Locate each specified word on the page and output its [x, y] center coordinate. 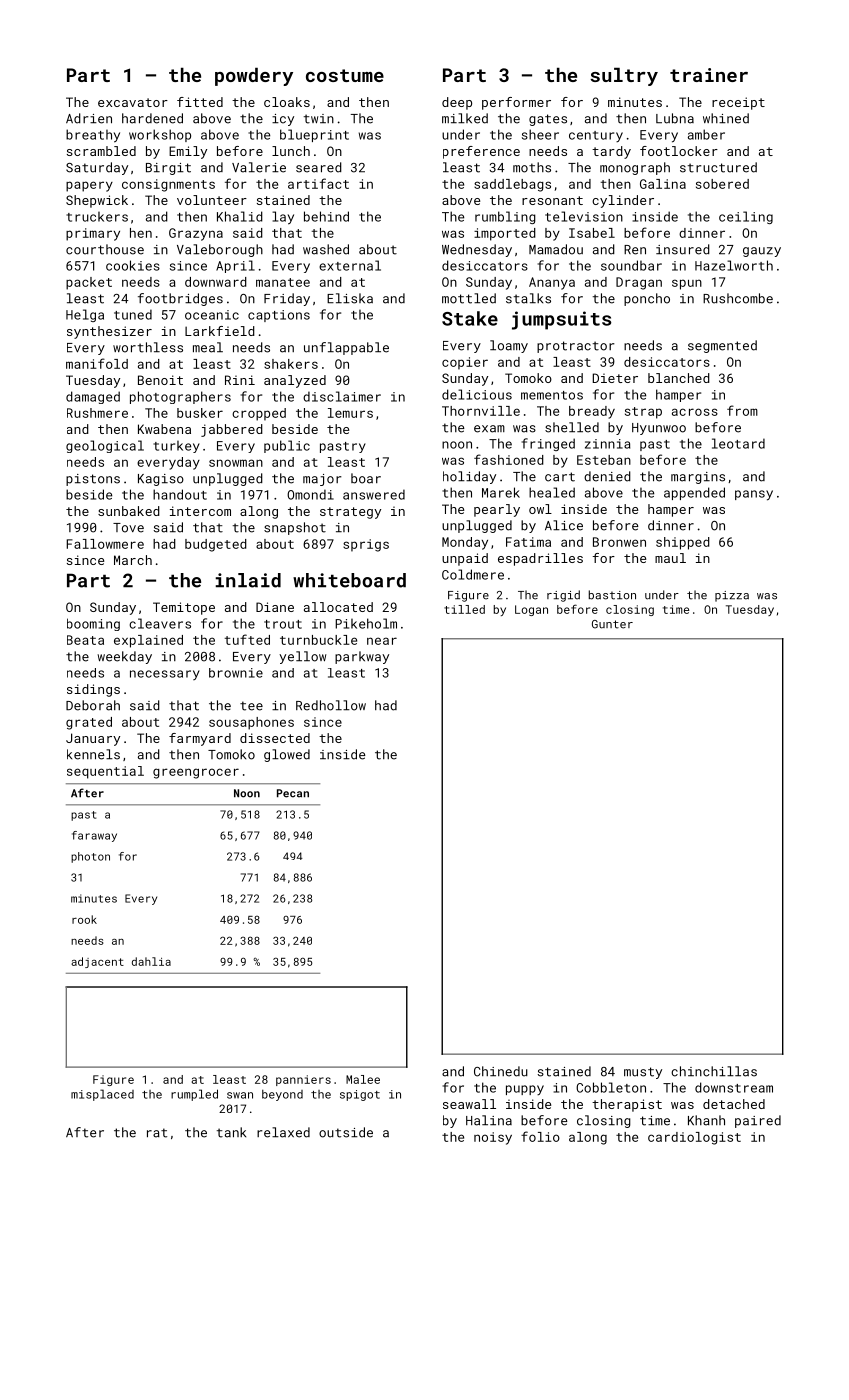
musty [643, 1073]
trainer [709, 75]
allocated [338, 607]
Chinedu [501, 1071]
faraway [94, 836]
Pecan [293, 793]
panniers [303, 1080]
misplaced [102, 1095]
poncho [647, 299]
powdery [254, 77]
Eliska [350, 298]
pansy [754, 495]
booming [93, 624]
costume [345, 75]
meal [208, 347]
